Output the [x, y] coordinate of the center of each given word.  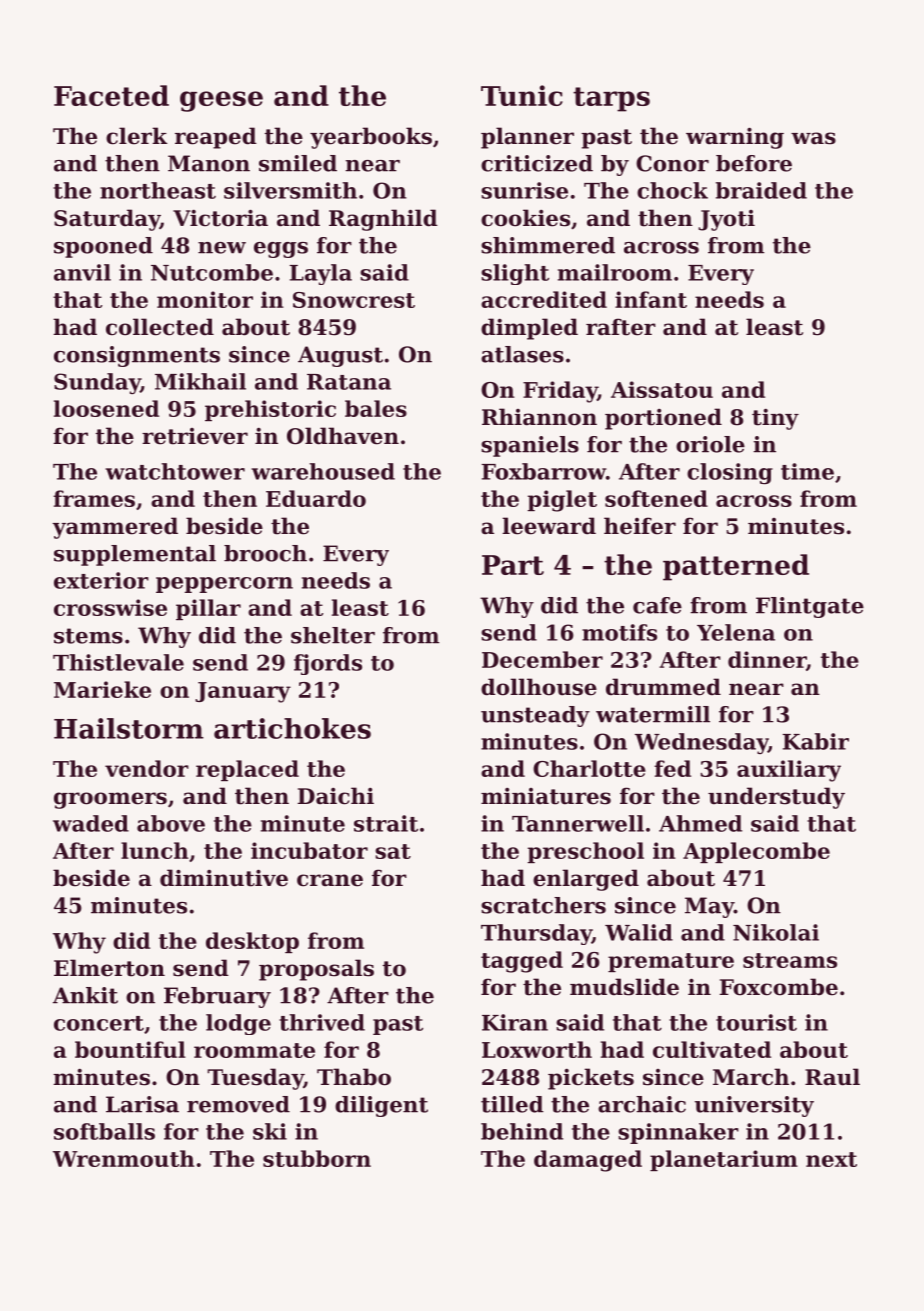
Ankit [85, 995]
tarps [611, 99]
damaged [588, 1161]
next [831, 1159]
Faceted [111, 95]
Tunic [522, 95]
